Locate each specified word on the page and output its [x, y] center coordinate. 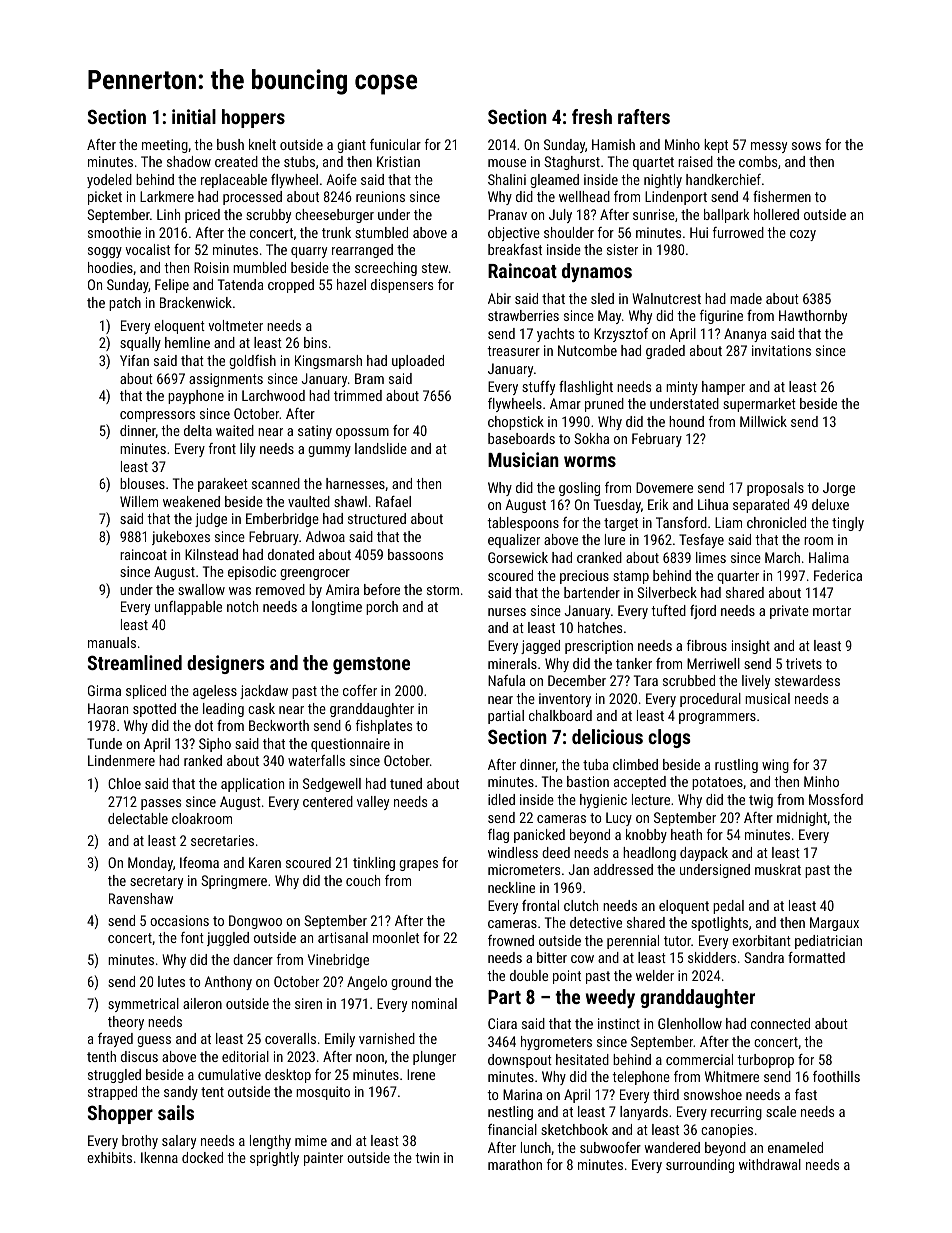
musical [767, 698]
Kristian [398, 161]
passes [161, 804]
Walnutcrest [666, 298]
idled [501, 799]
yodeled [109, 181]
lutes [171, 981]
